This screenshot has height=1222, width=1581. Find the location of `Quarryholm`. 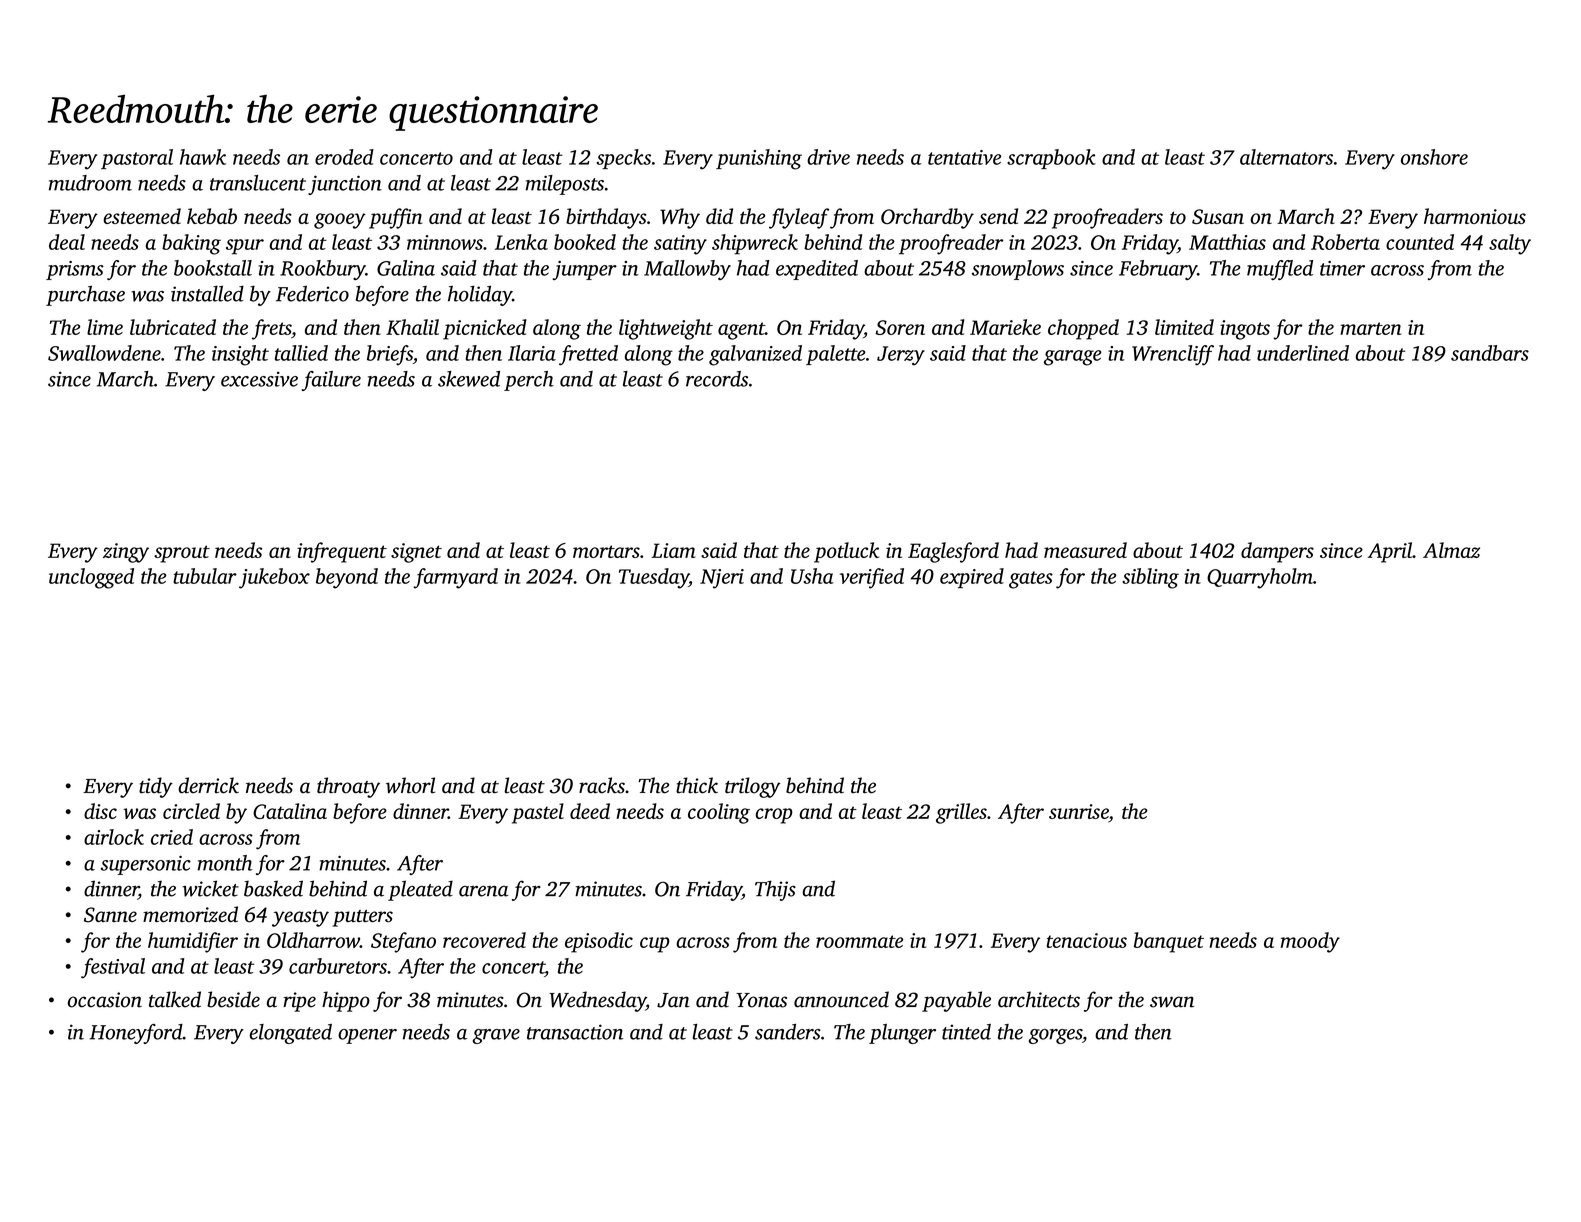

Quarryholm is located at coordinates (1260, 578).
